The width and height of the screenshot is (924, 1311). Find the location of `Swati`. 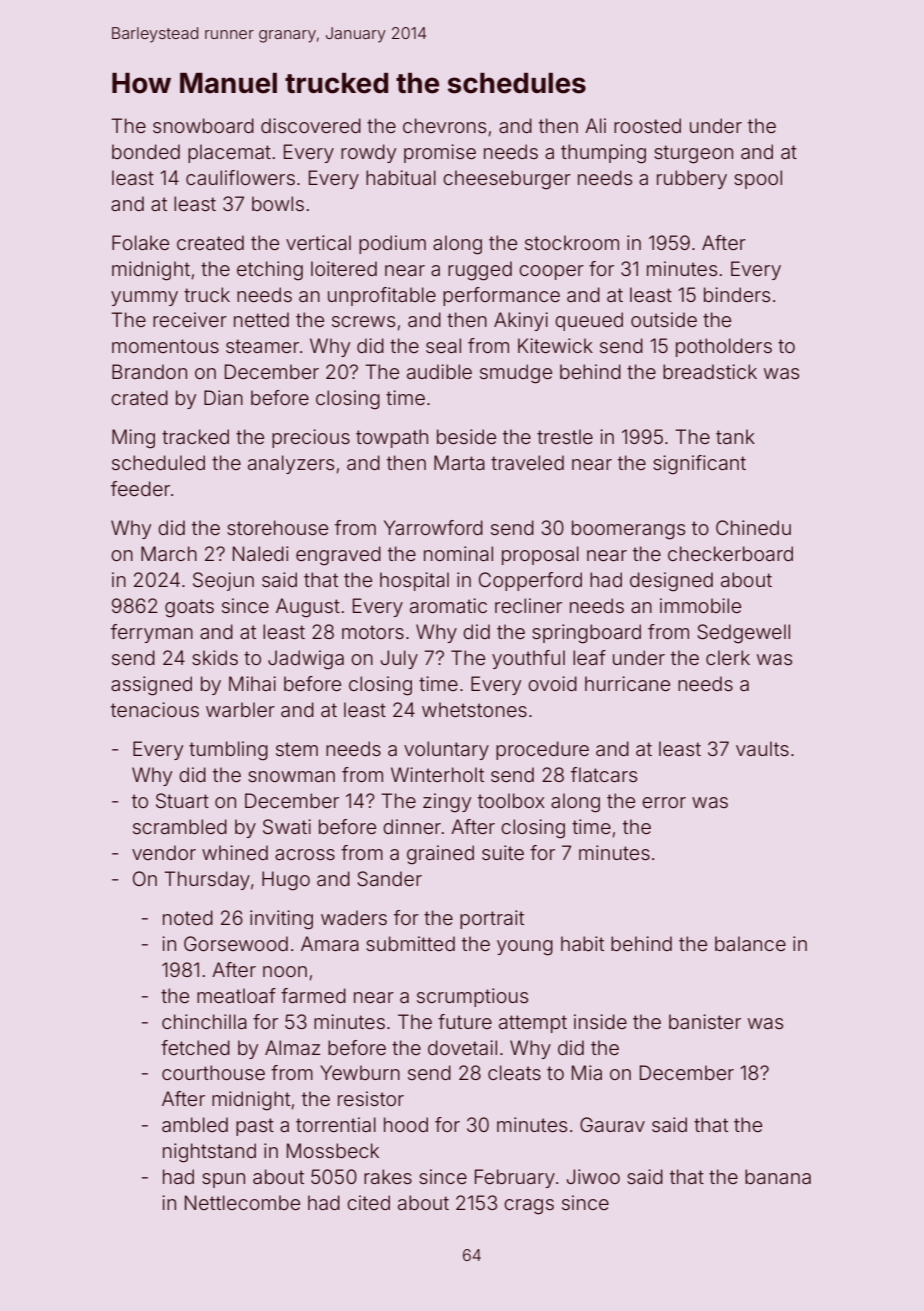

Swati is located at coordinates (287, 826).
